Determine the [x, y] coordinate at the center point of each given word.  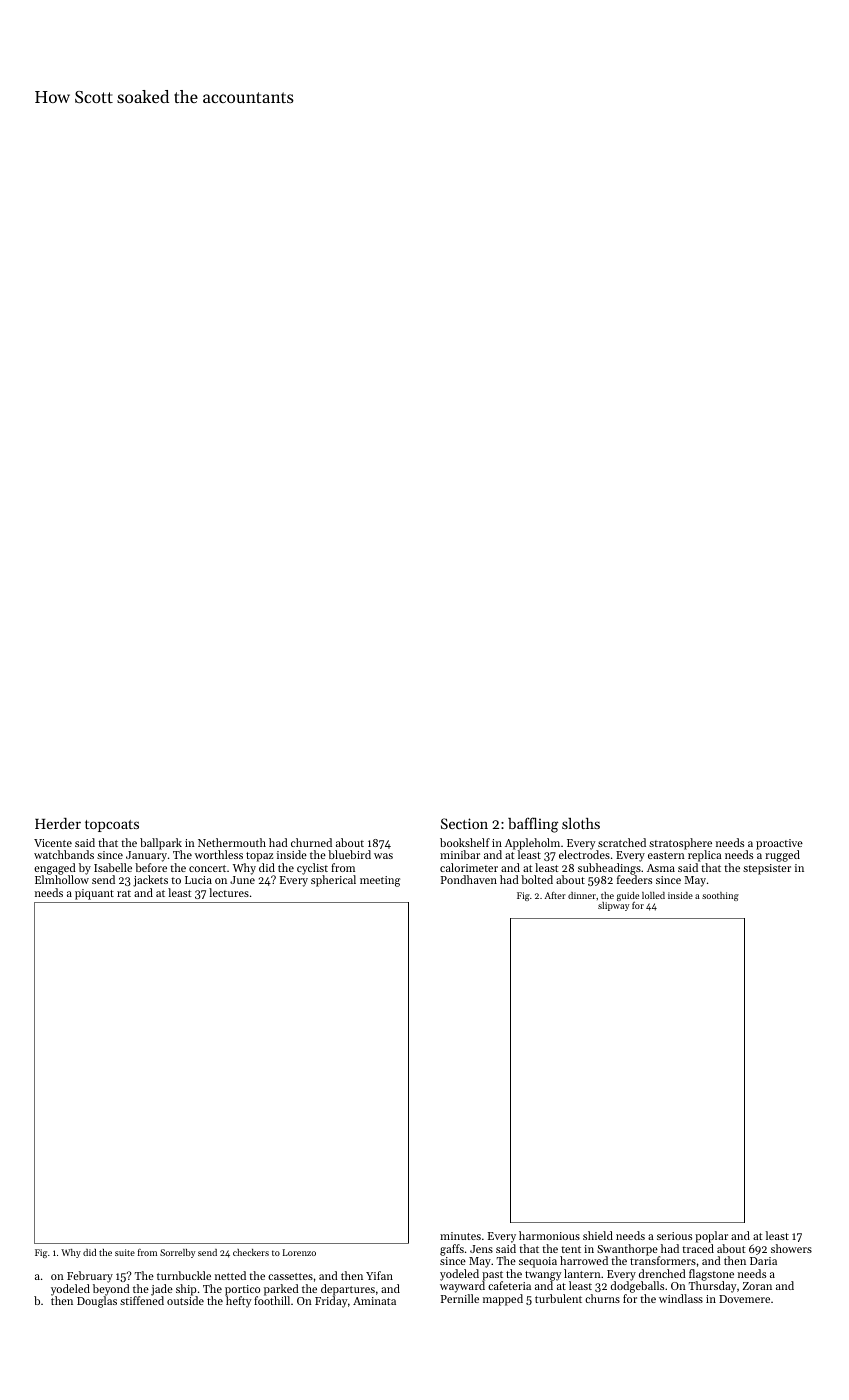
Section [464, 823]
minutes [460, 1236]
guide [628, 896]
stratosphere [680, 844]
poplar [711, 1237]
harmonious [549, 1235]
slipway [613, 906]
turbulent [558, 1298]
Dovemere [744, 1299]
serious [674, 1236]
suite [125, 1252]
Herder [58, 823]
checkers [251, 1252]
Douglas [97, 1302]
